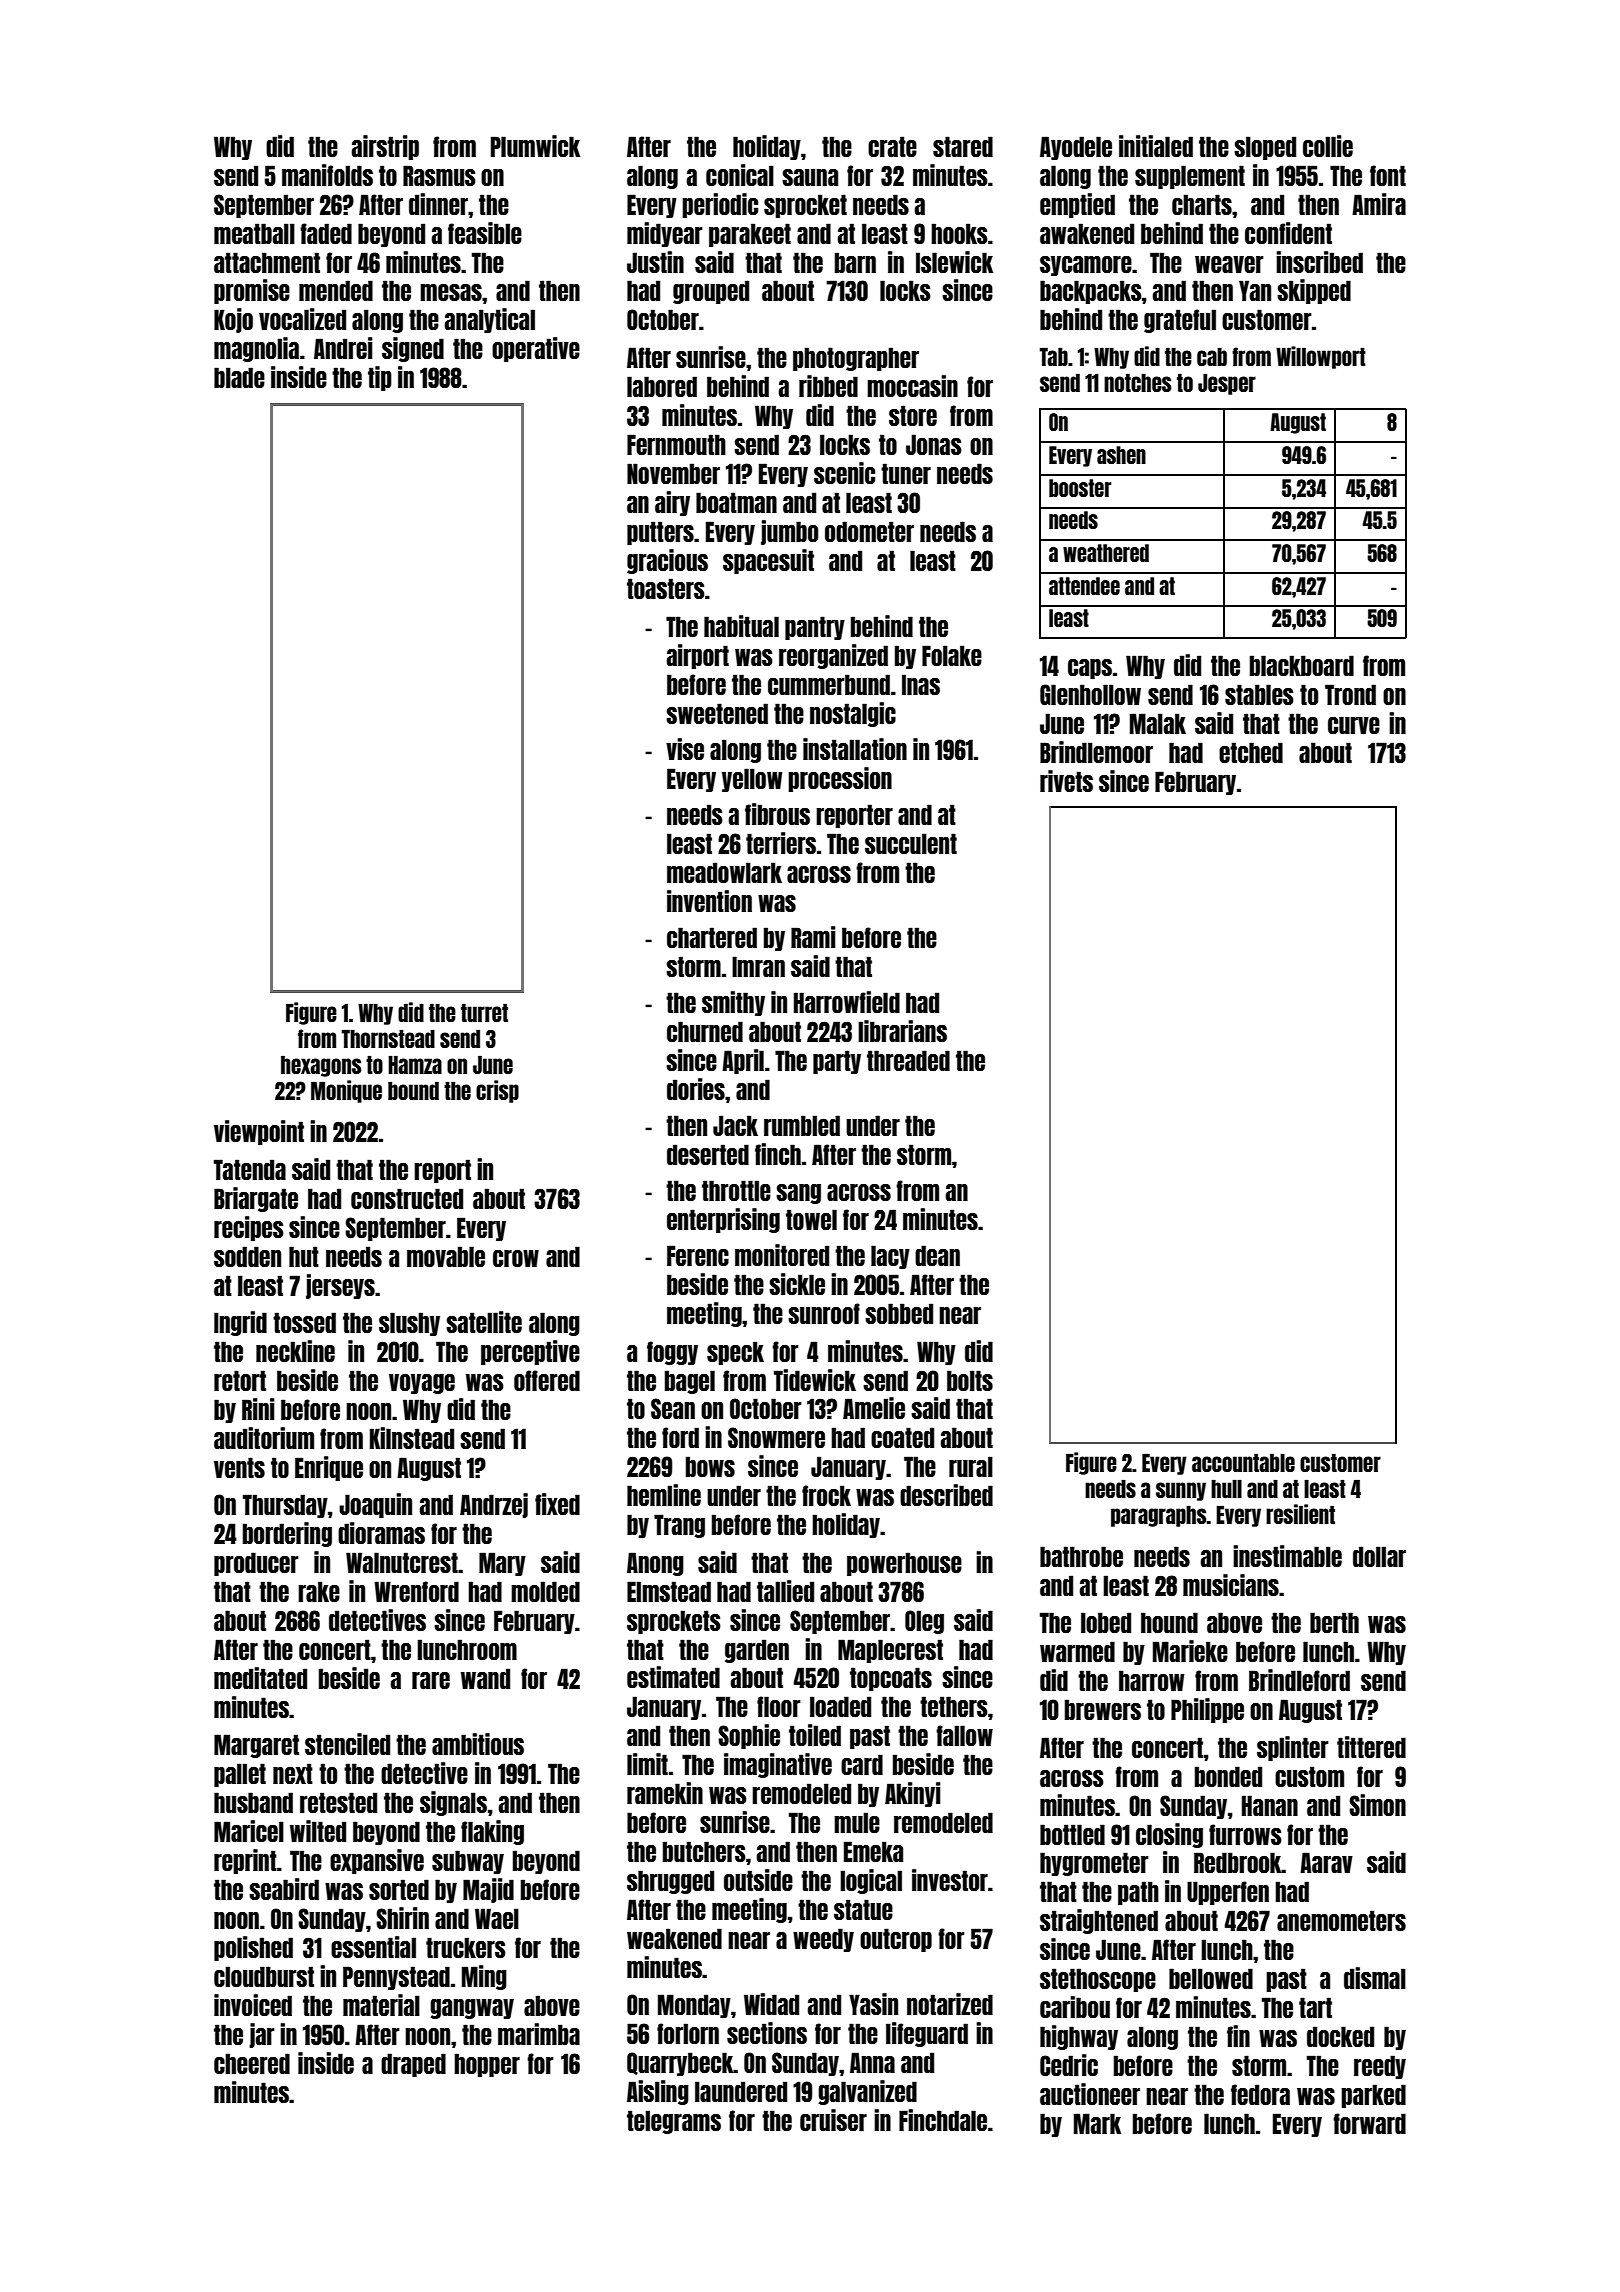 The image size is (1620, 2292). Describe the element at coordinates (252, 2063) in the document. I see `cheered` at that location.
